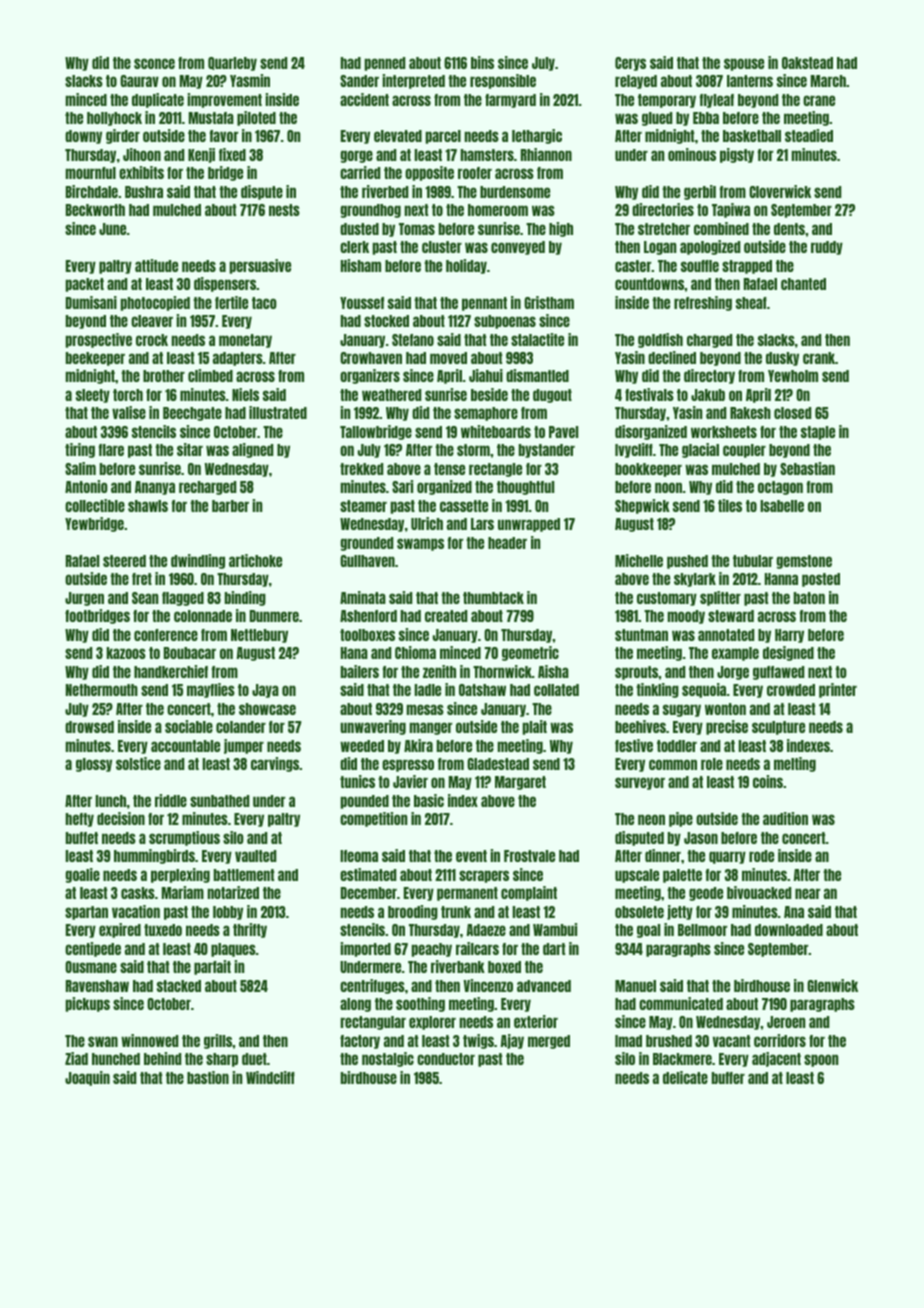 Image resolution: width=924 pixels, height=1308 pixels. I want to click on Ananya, so click(155, 488).
